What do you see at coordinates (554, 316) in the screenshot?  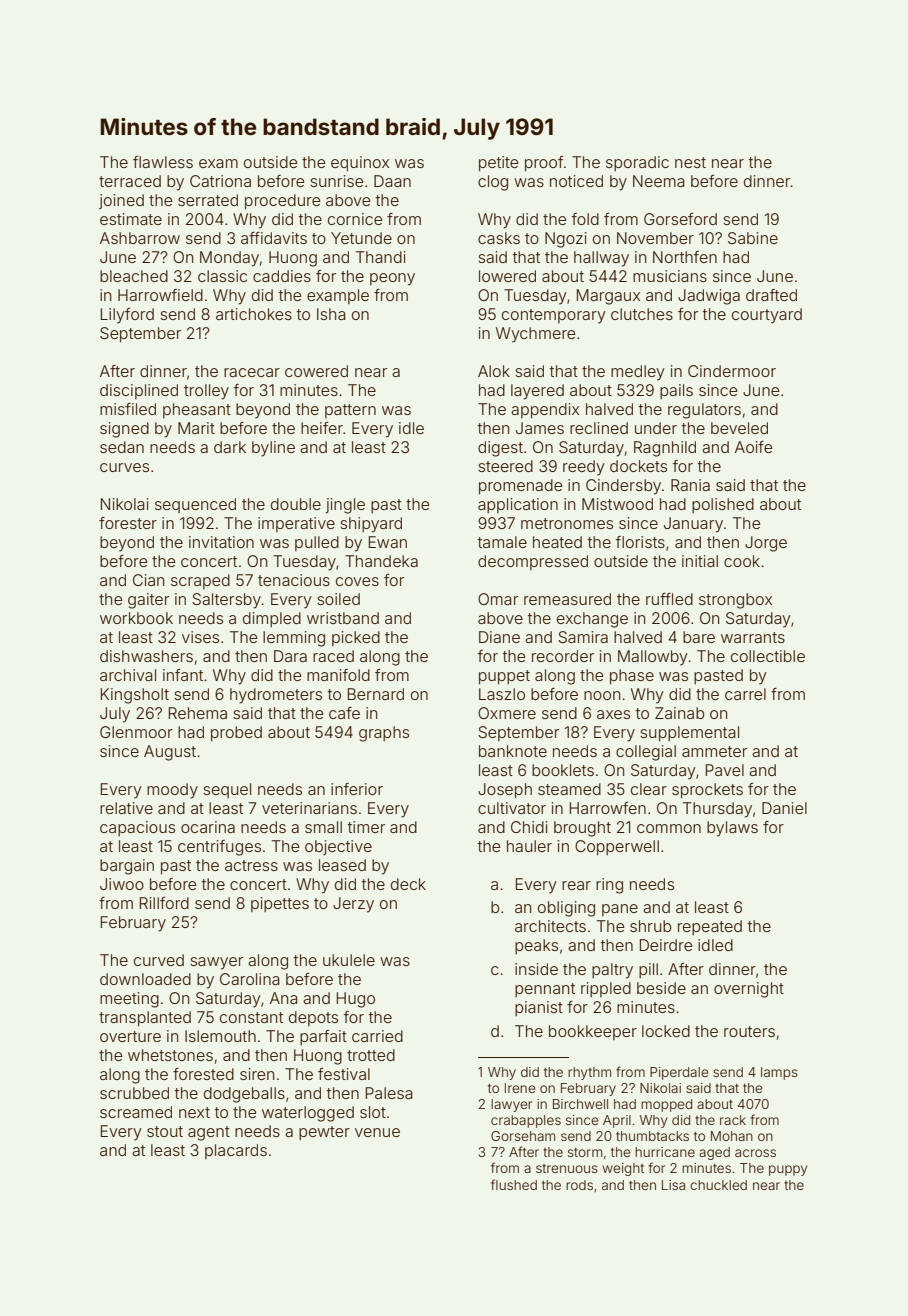 I see `contemporary` at bounding box center [554, 316].
